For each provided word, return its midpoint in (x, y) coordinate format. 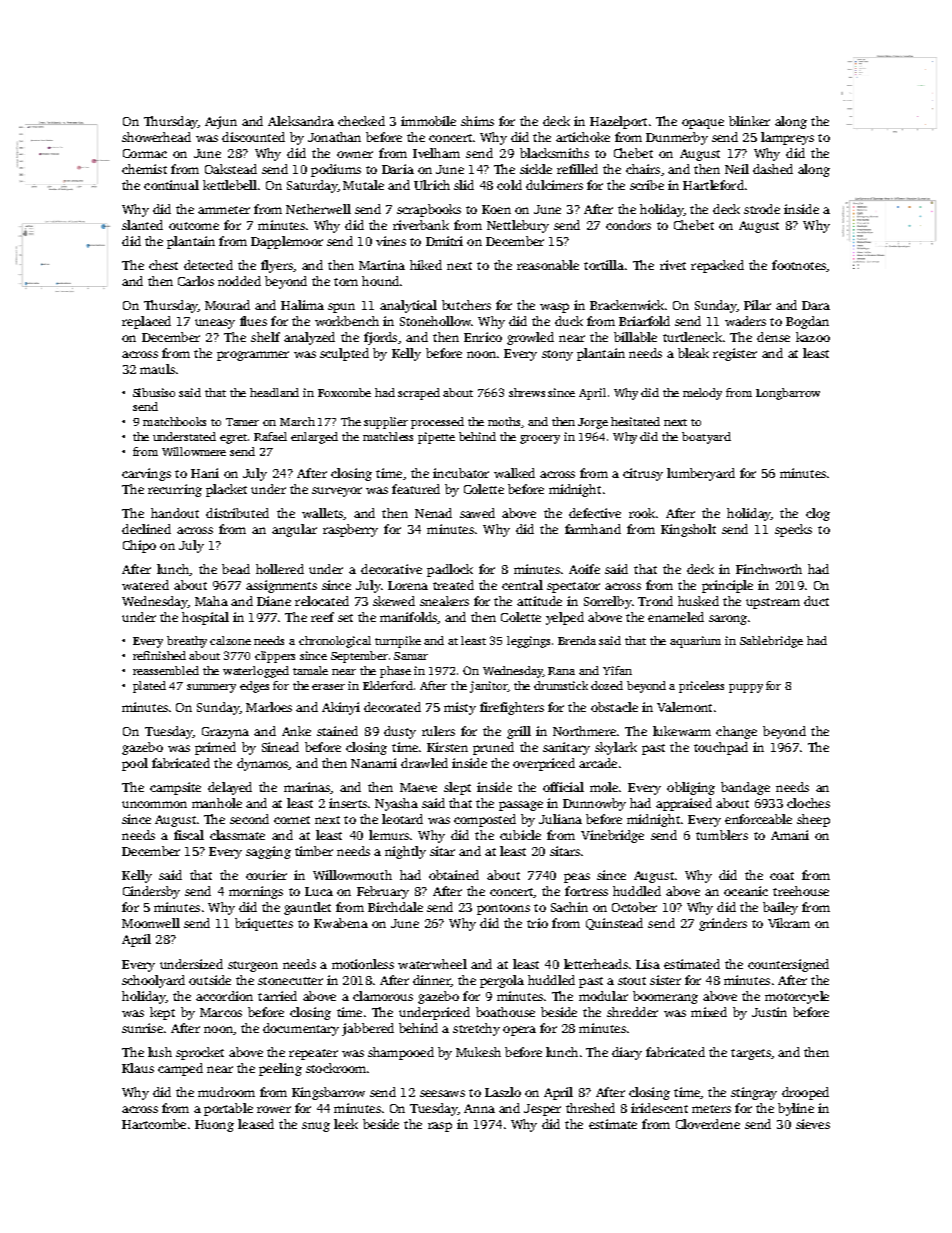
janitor (489, 687)
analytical (408, 306)
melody (702, 394)
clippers (275, 657)
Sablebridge (771, 642)
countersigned (788, 965)
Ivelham (436, 153)
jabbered (368, 1029)
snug (316, 1127)
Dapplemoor (287, 242)
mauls (157, 369)
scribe (647, 185)
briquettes (264, 924)
